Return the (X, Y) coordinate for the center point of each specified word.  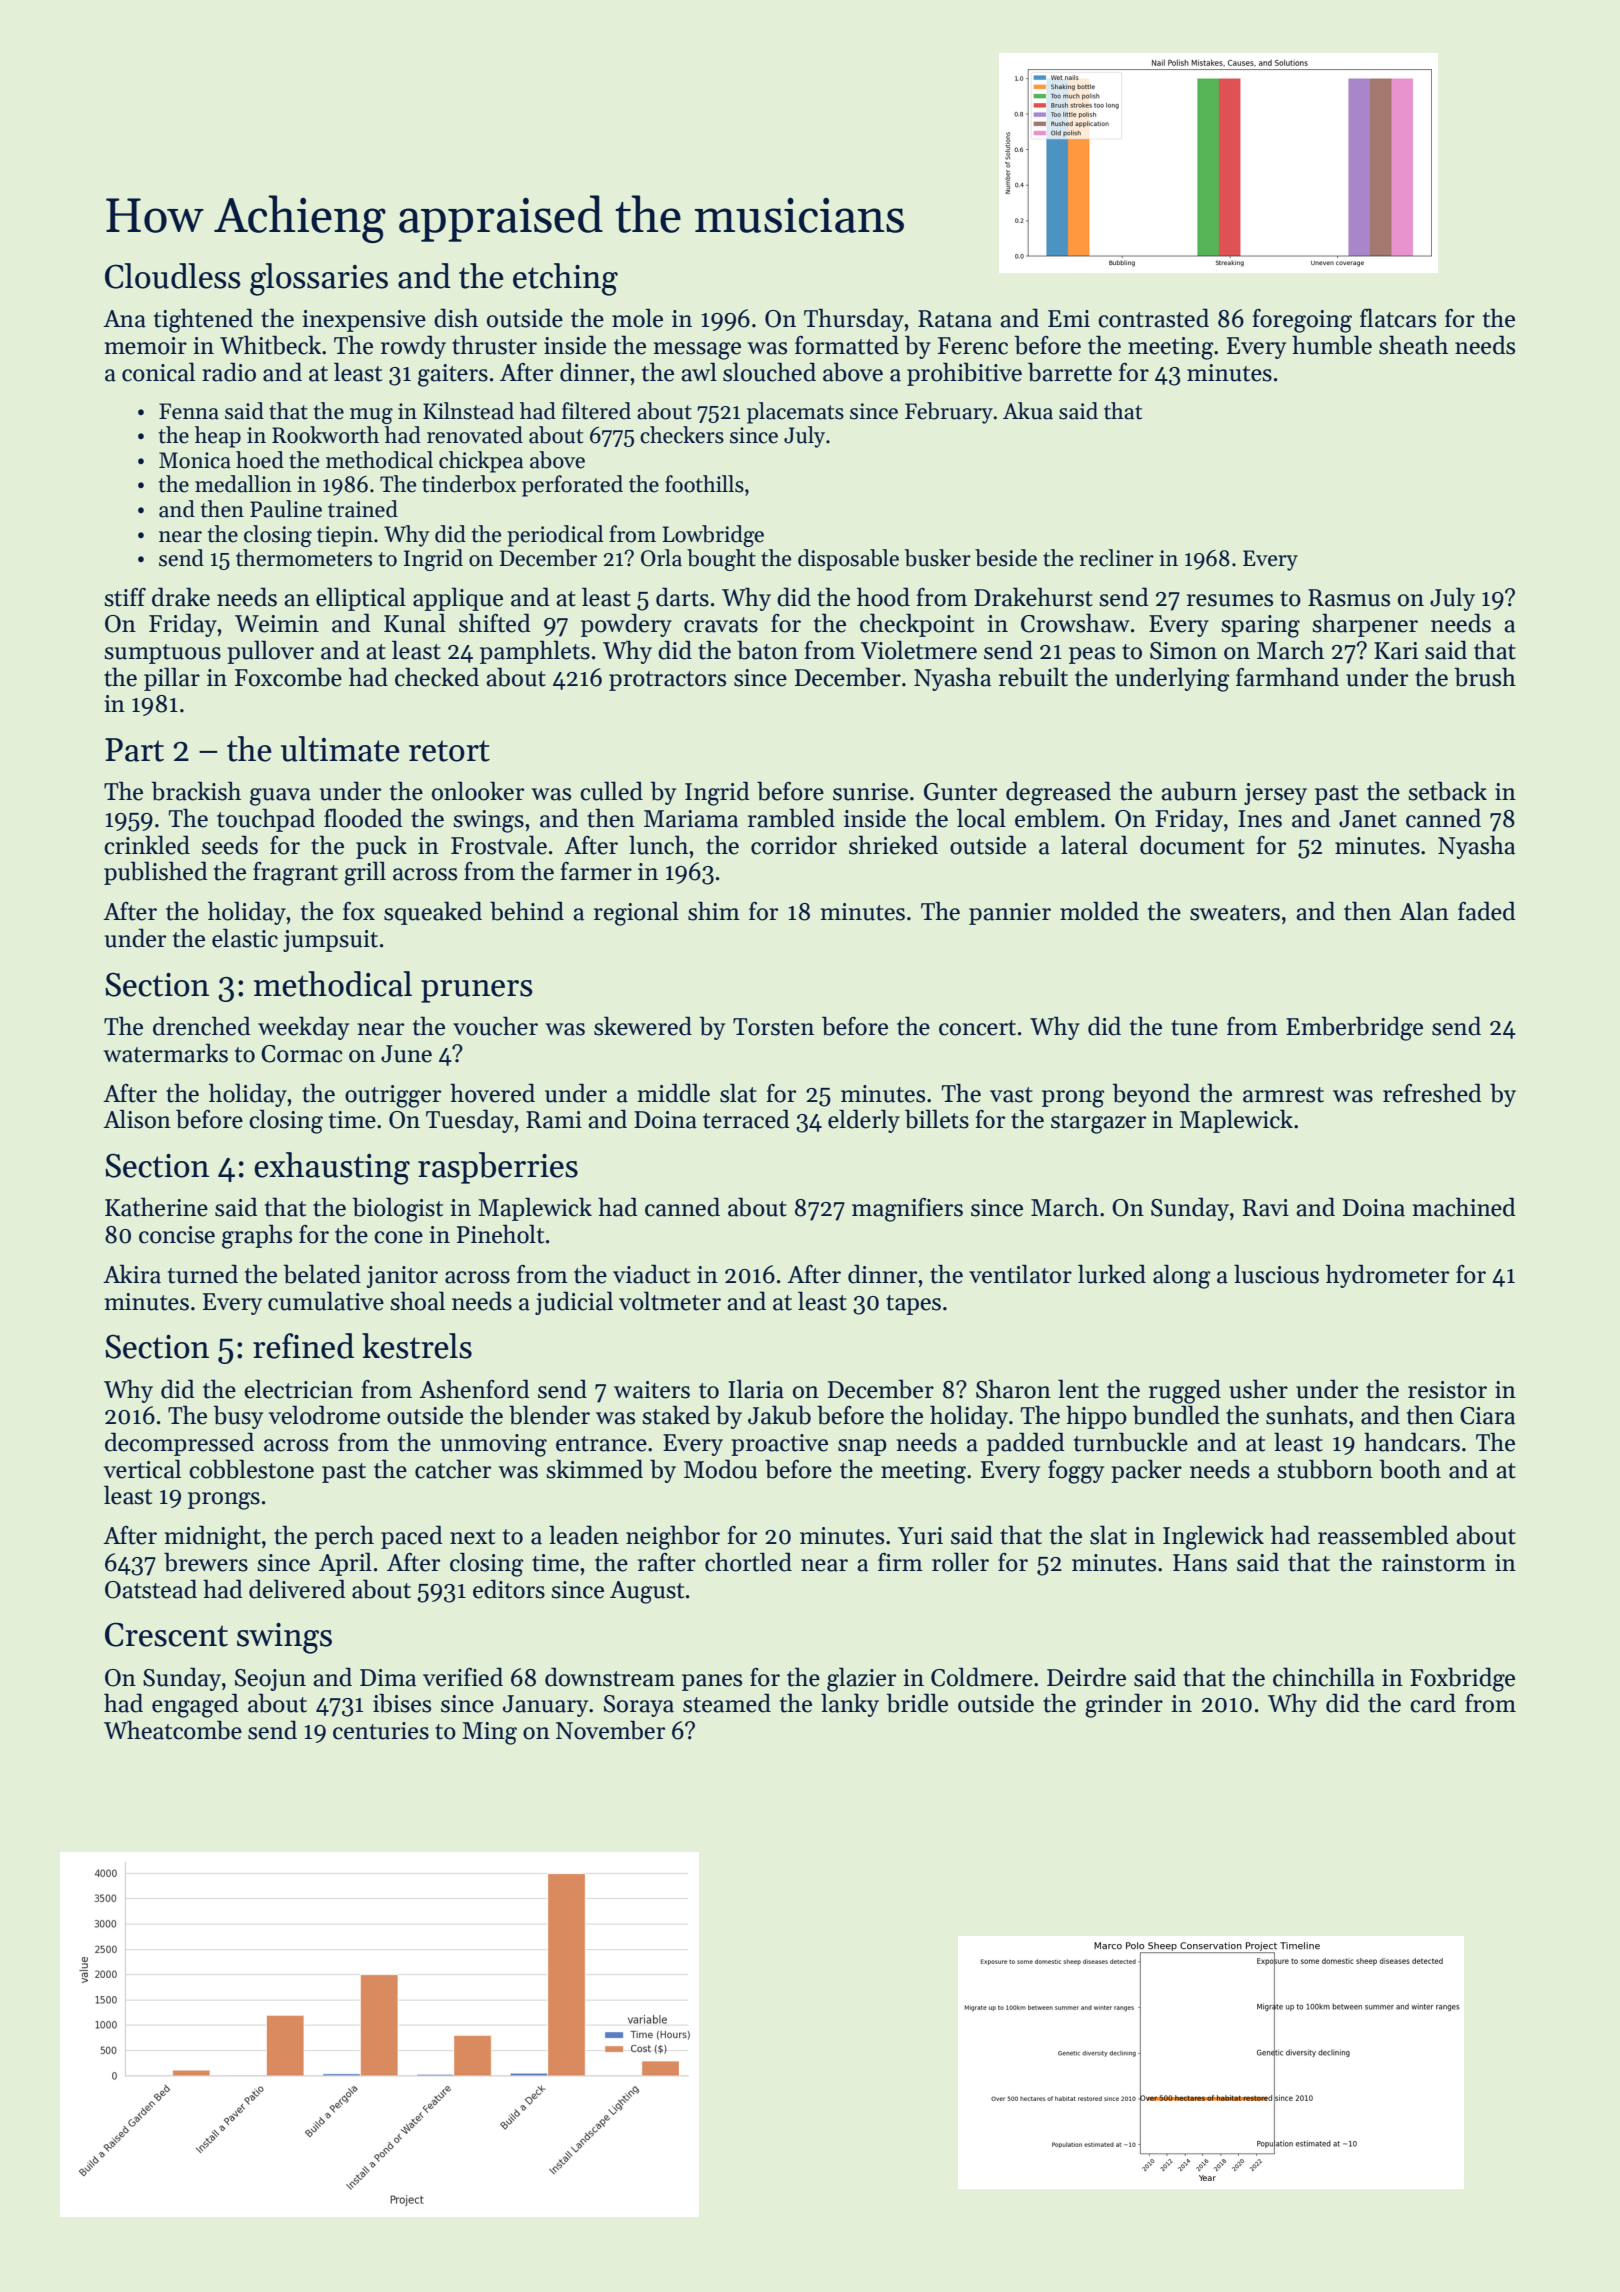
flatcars (1398, 318)
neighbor (673, 1537)
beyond (1151, 1095)
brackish (196, 791)
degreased (1058, 793)
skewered (643, 1026)
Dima (388, 1678)
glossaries (319, 279)
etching (565, 279)
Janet (1368, 819)
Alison (137, 1119)
